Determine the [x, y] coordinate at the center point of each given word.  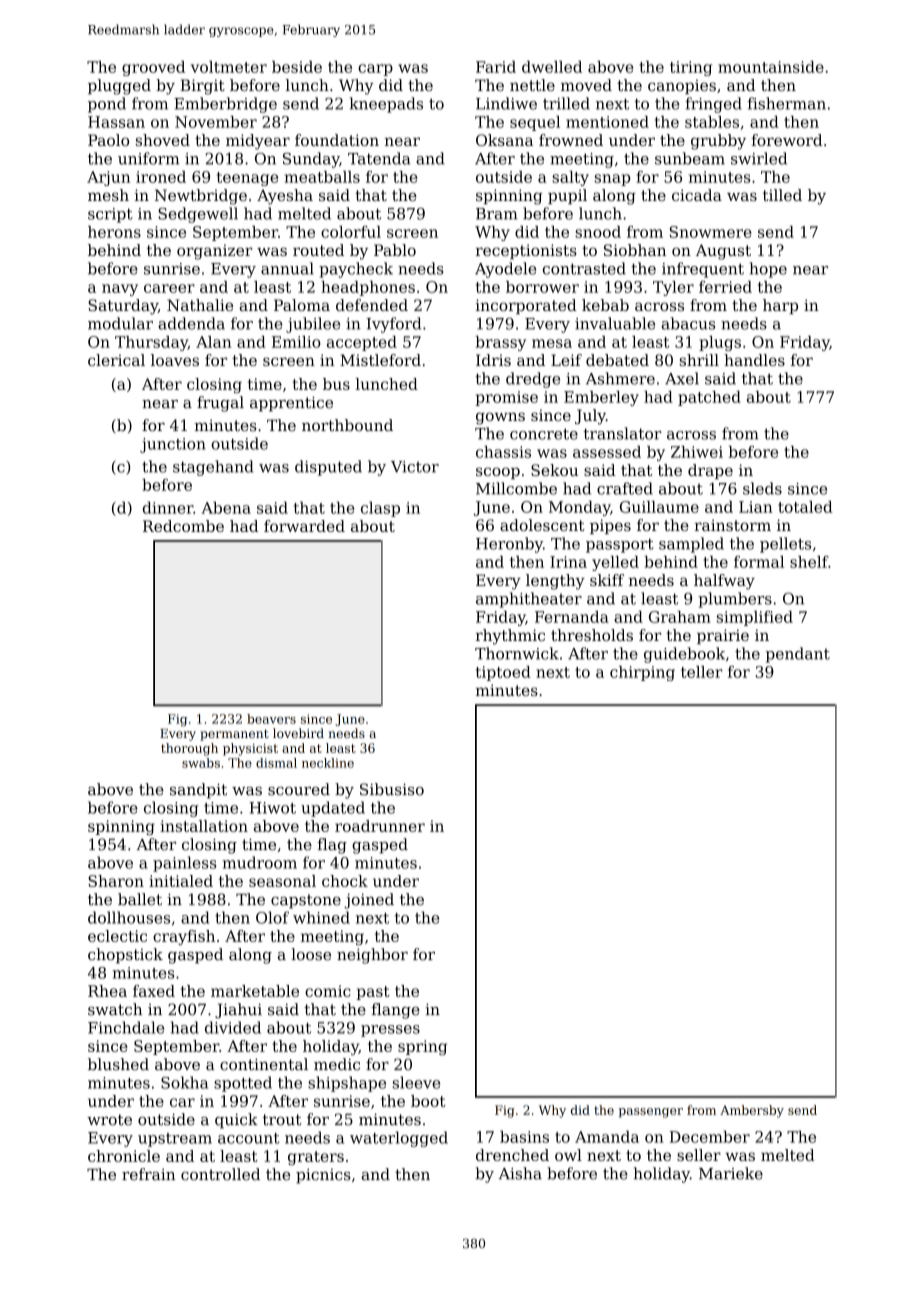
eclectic [117, 936]
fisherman [786, 103]
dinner [168, 507]
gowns [500, 418]
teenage [247, 179]
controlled [220, 1174]
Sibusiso [392, 789]
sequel [535, 123]
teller [702, 672]
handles [754, 360]
